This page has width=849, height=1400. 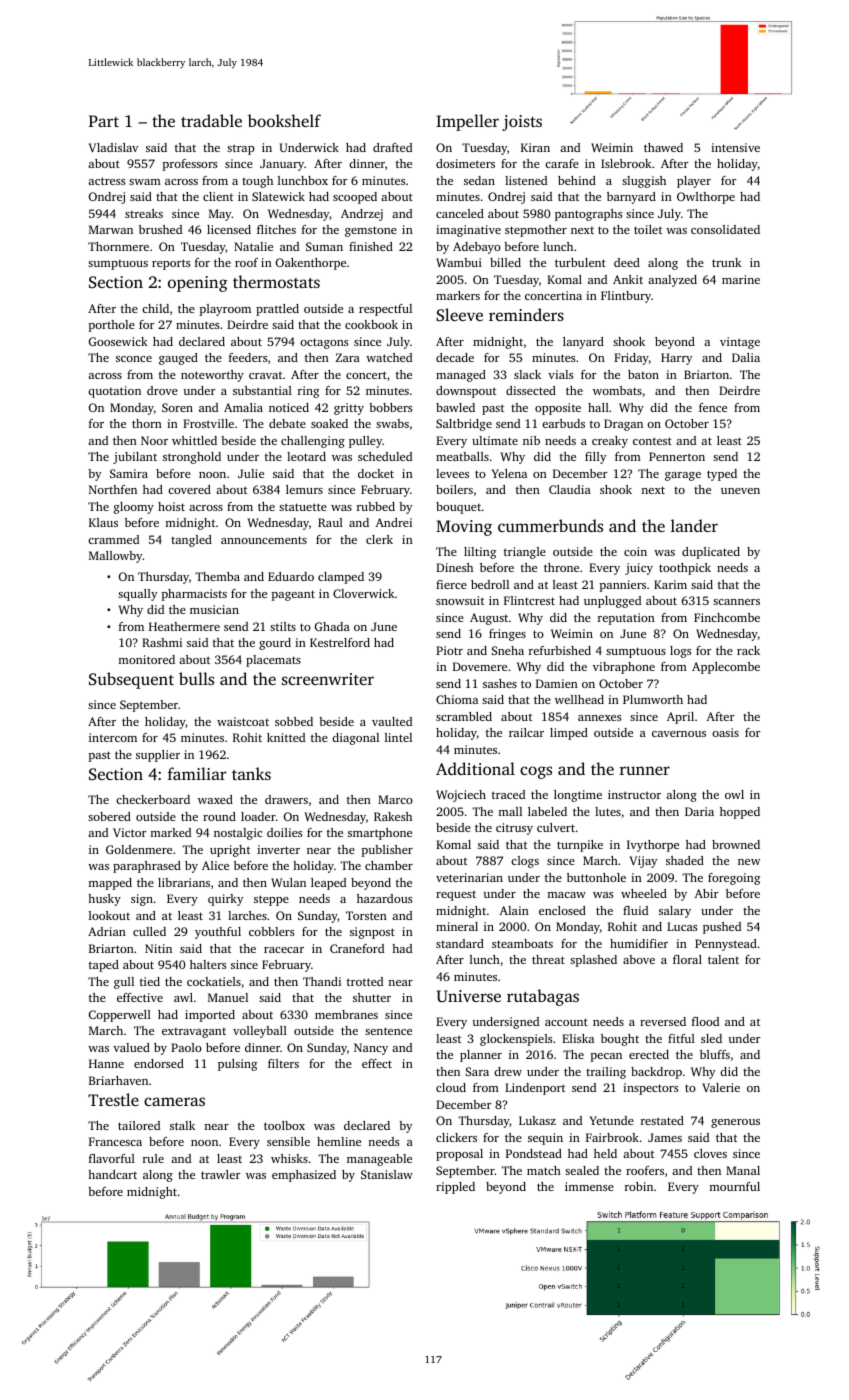 I want to click on tradable, so click(x=211, y=120).
